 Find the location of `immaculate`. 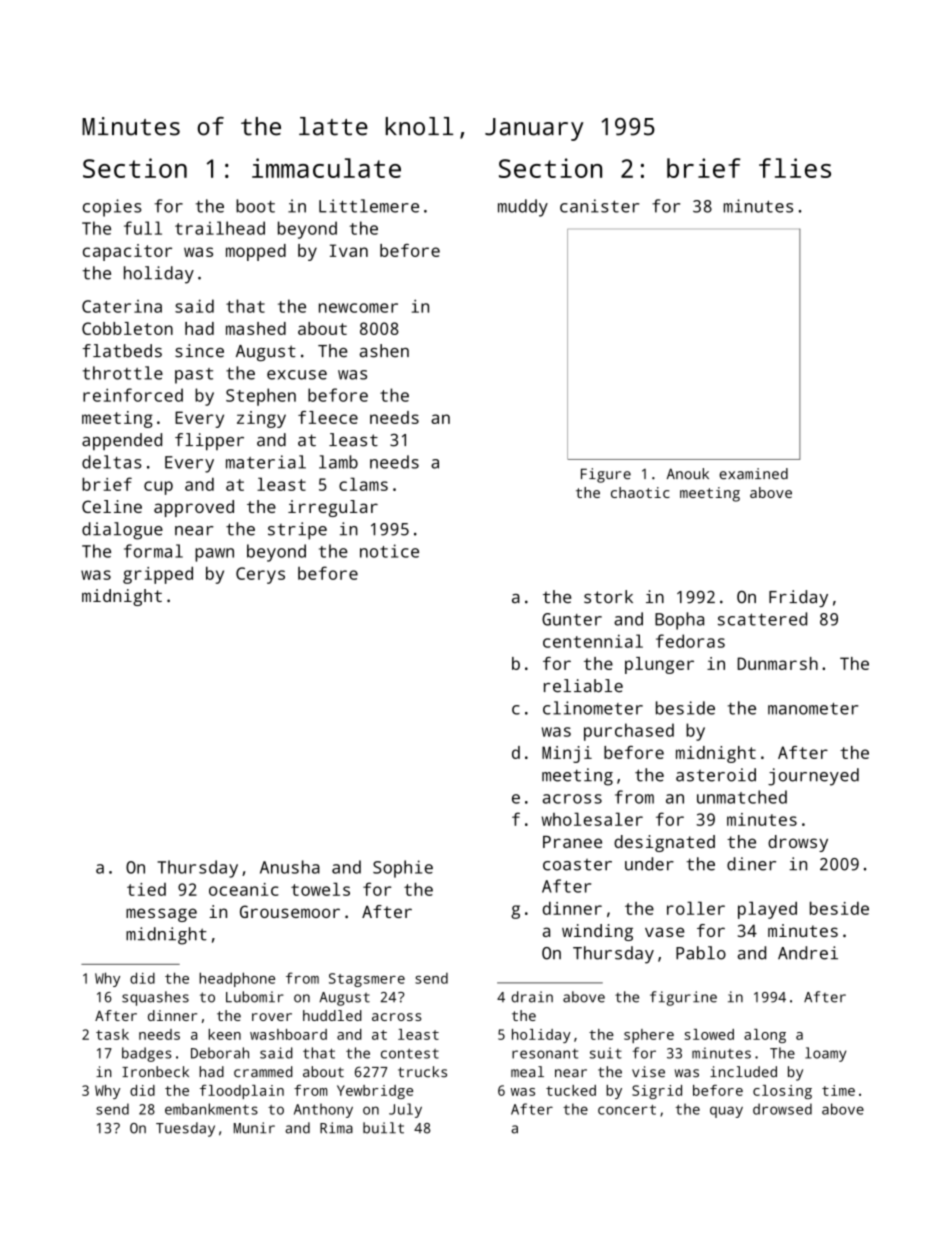

immaculate is located at coordinates (326, 168).
